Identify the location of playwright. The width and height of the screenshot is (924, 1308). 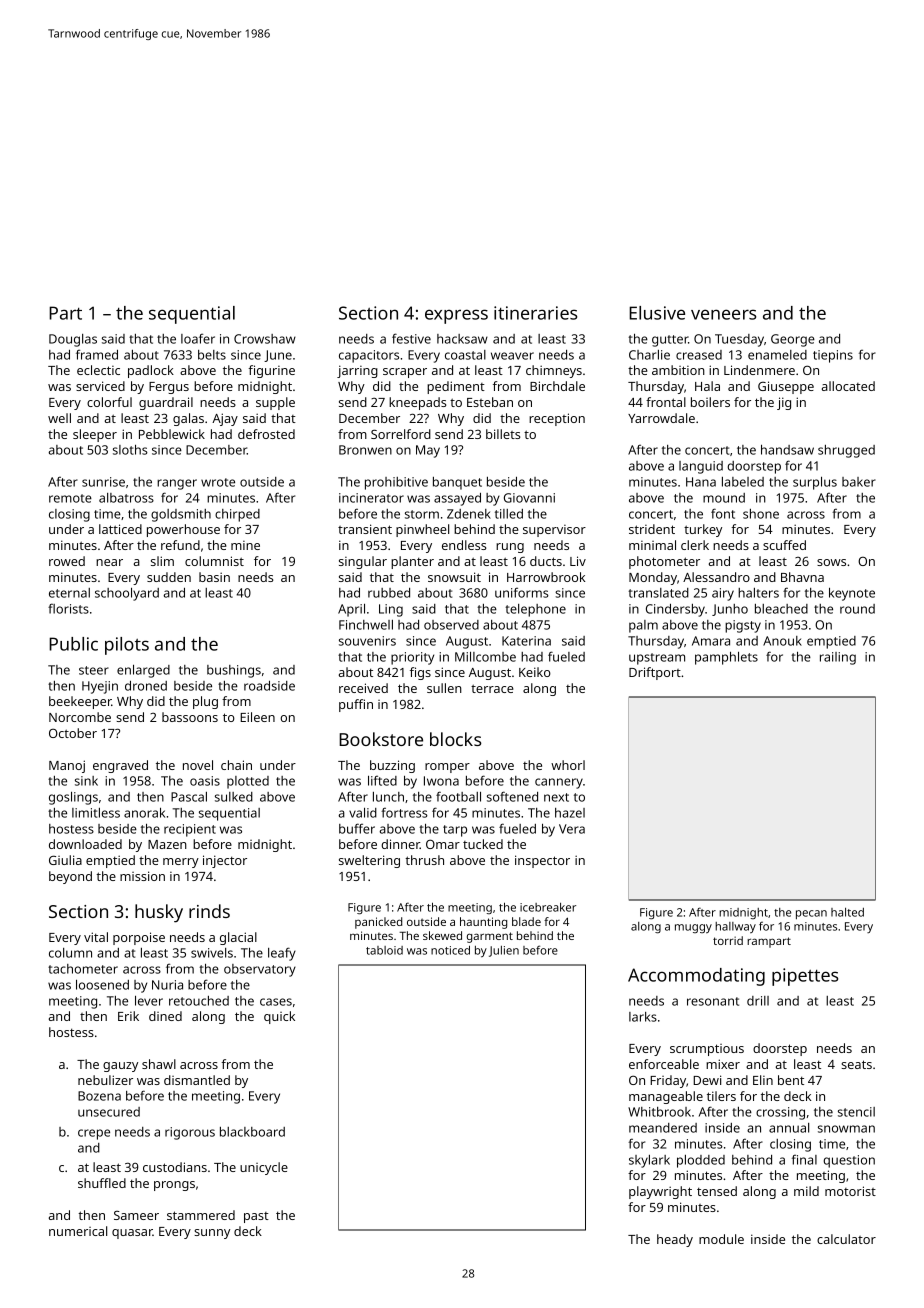
(660, 1192).
